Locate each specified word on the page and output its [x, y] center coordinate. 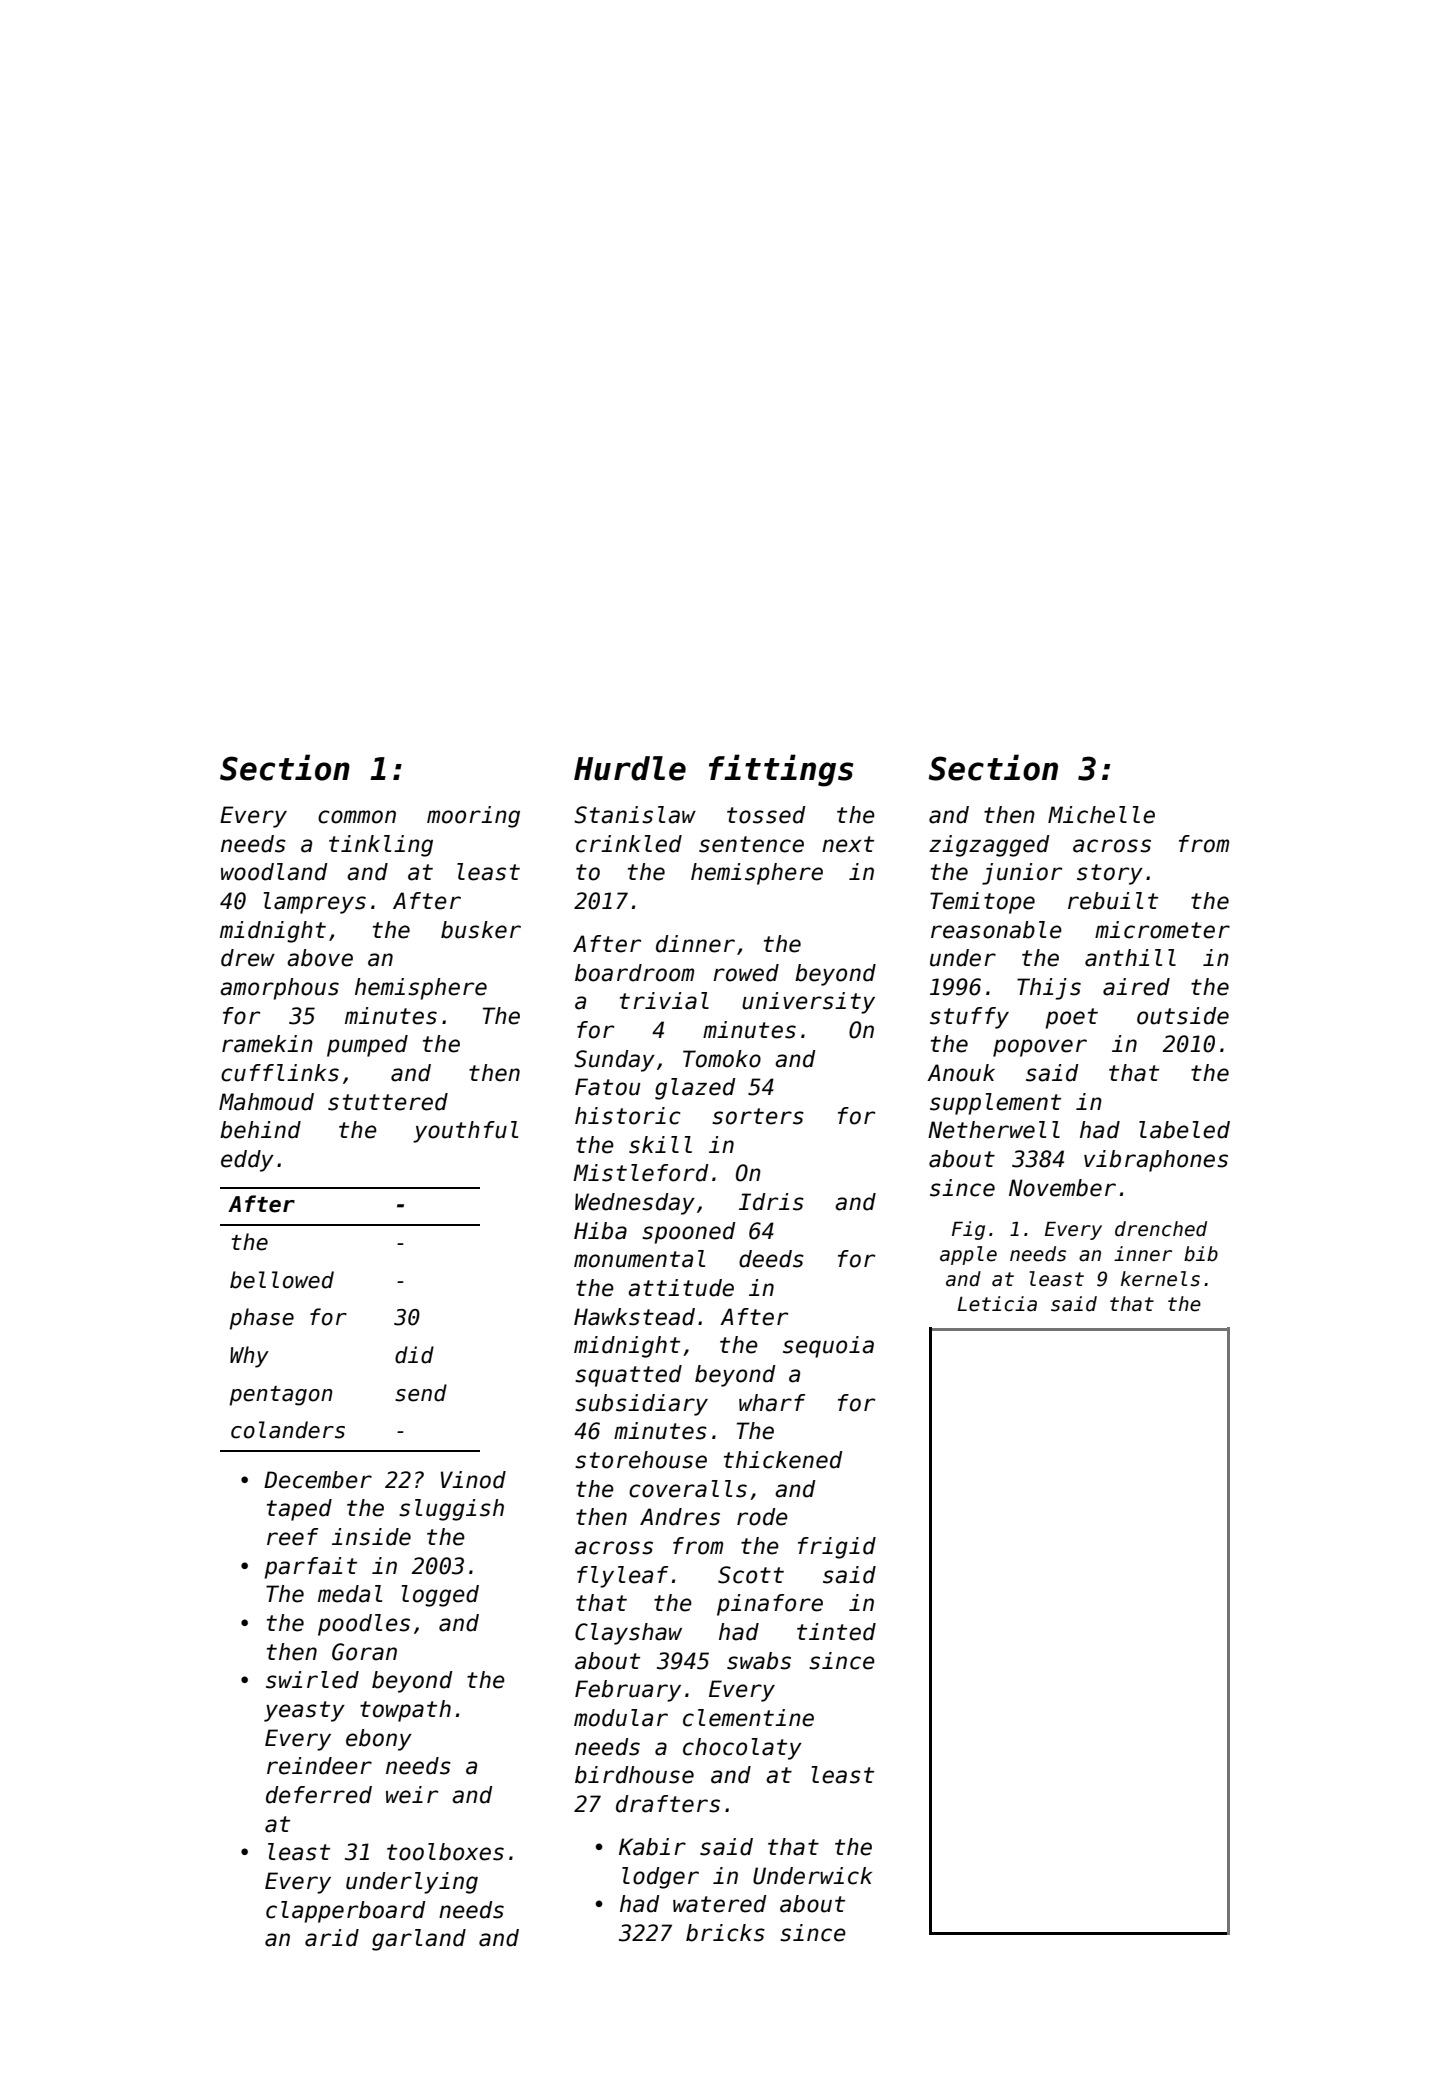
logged [440, 1596]
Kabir [652, 1847]
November [1062, 1188]
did [414, 1355]
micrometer [1162, 930]
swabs [759, 1661]
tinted [836, 1632]
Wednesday [635, 1204]
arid [332, 1938]
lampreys [315, 903]
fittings [781, 770]
